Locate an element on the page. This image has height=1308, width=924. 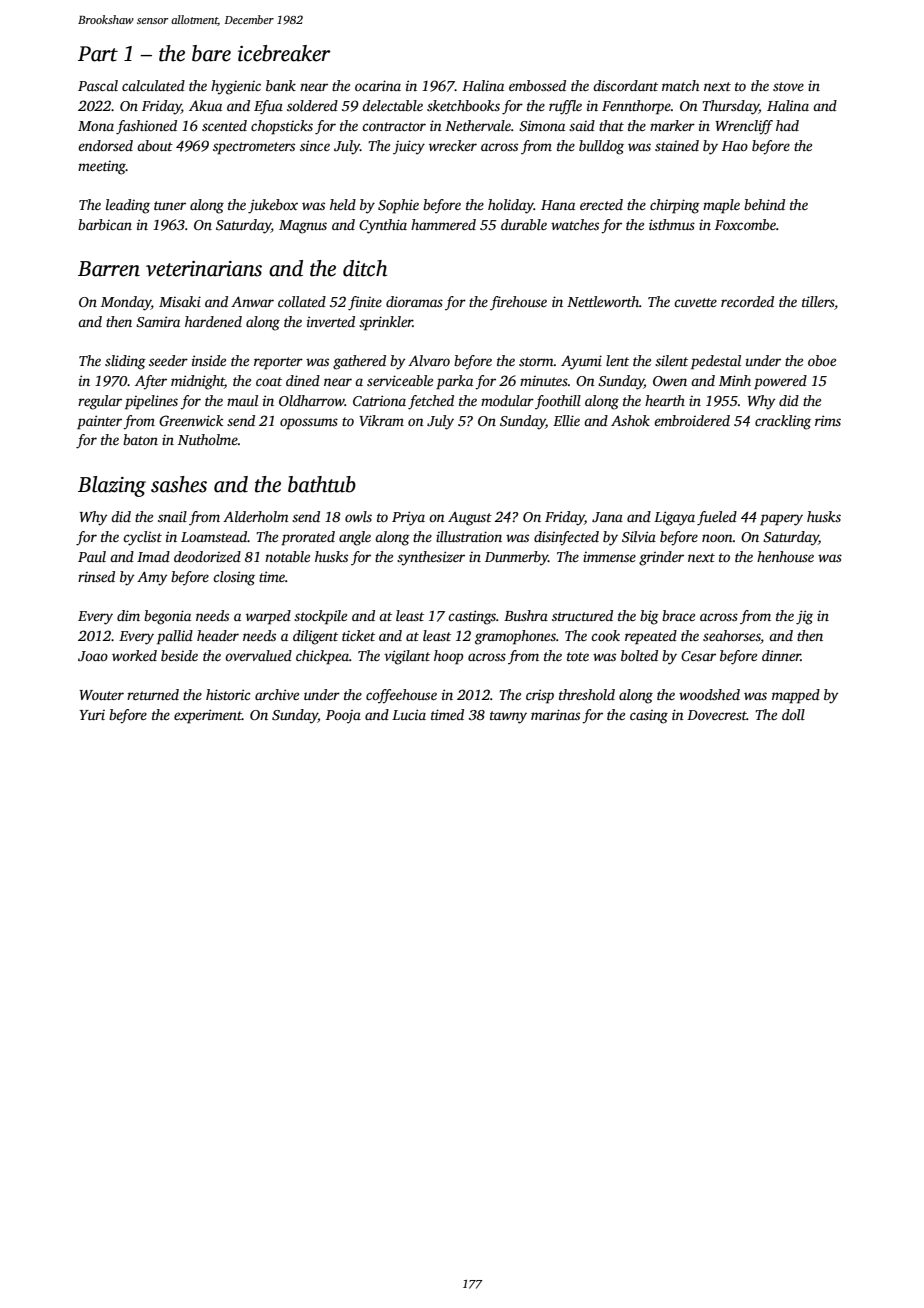
Pascal is located at coordinates (98, 85).
